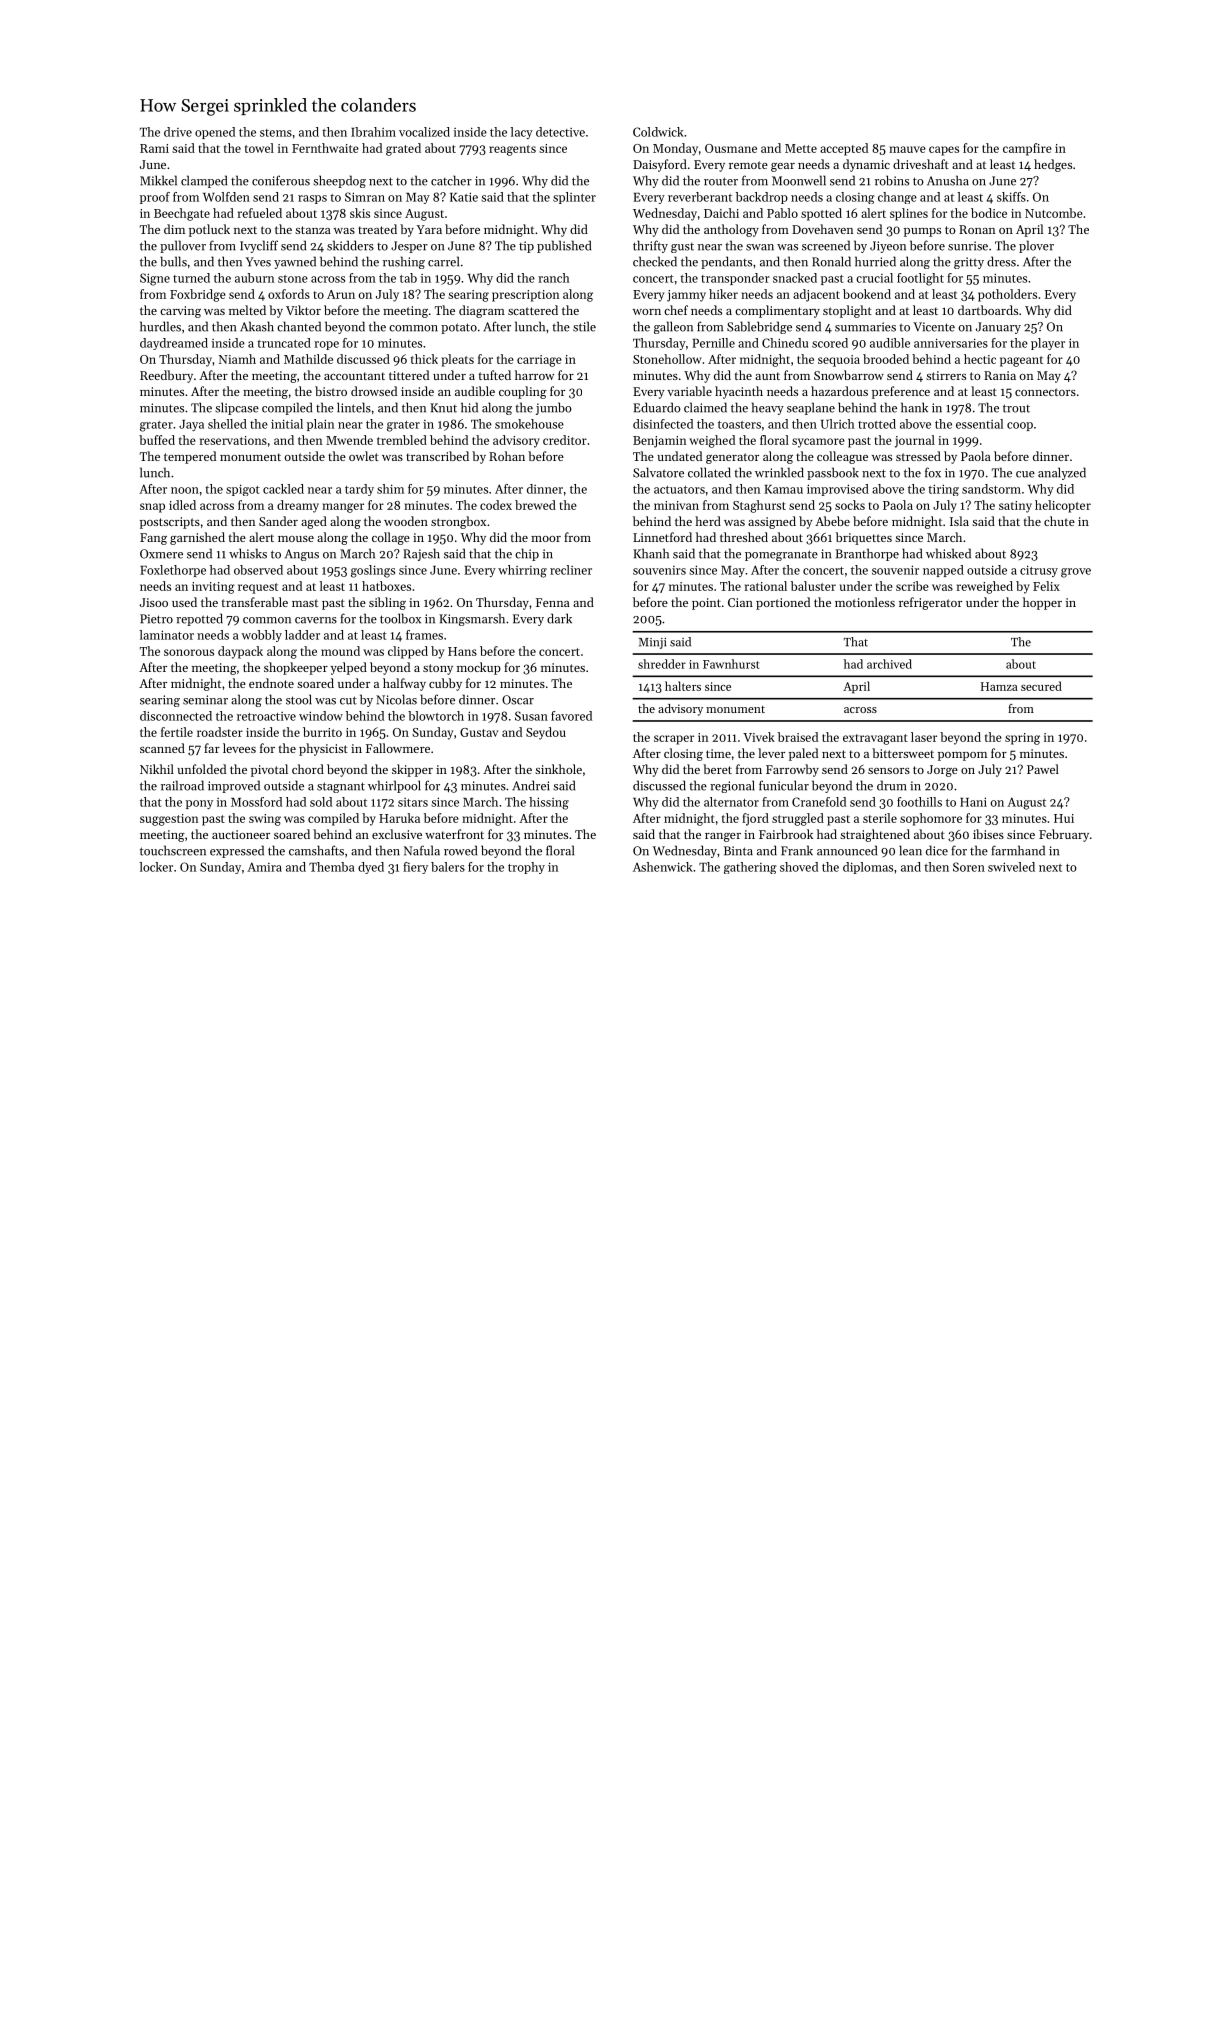 The image size is (1232, 2028). Describe the element at coordinates (888, 247) in the document. I see `Jiyeon` at that location.
